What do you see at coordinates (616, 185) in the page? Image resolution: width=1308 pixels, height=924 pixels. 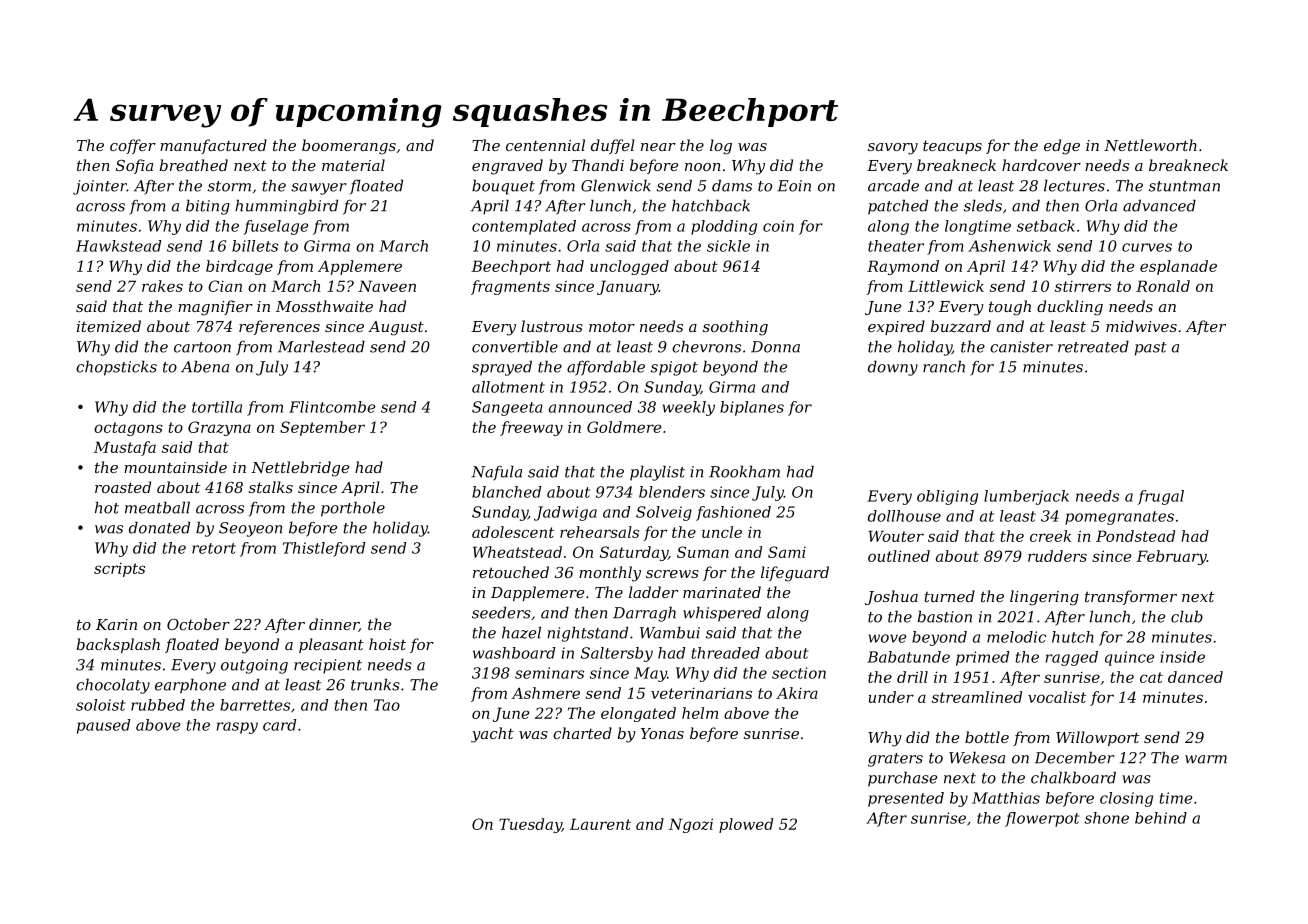 I see `Glenwick` at bounding box center [616, 185].
